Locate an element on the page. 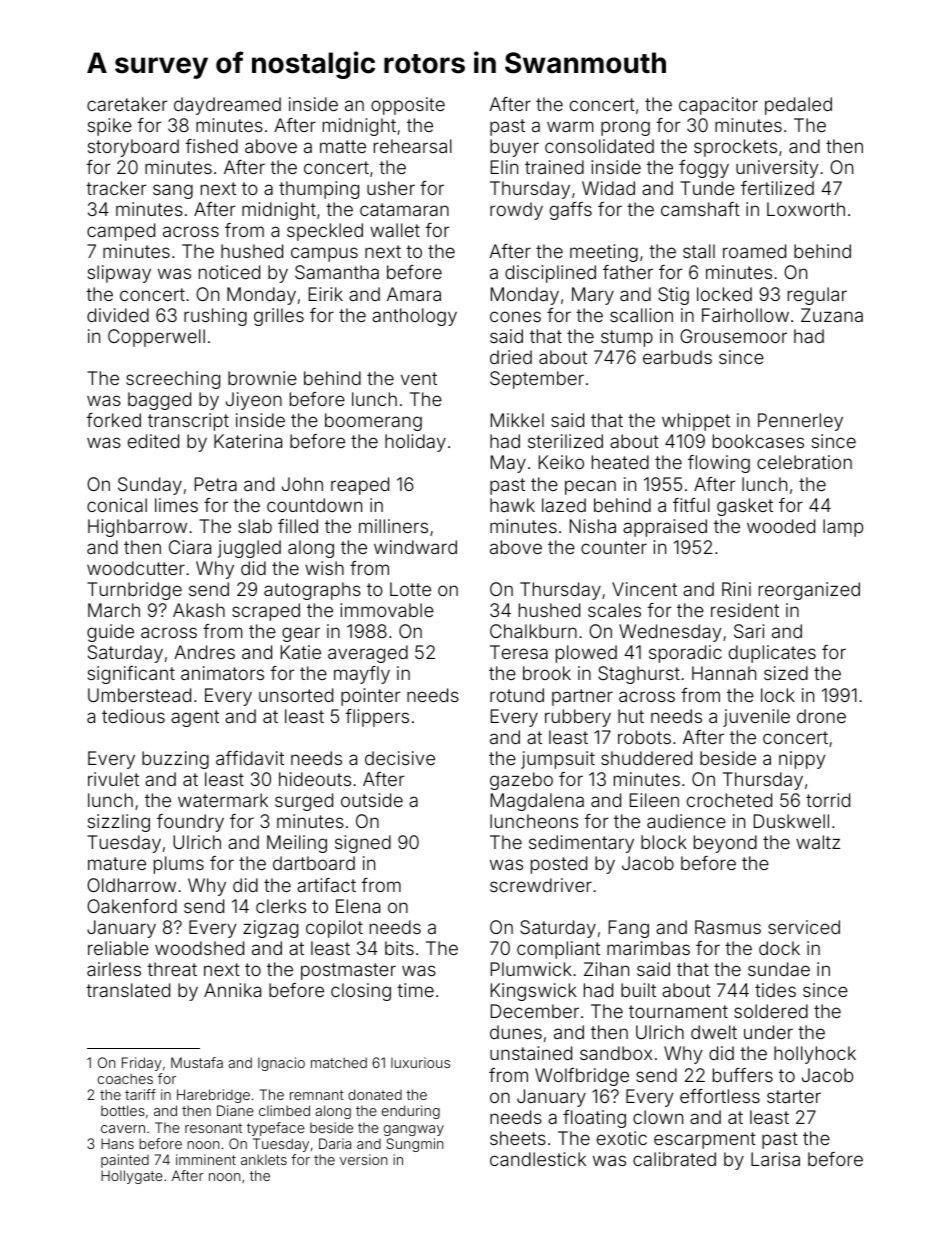  divided is located at coordinates (118, 315).
